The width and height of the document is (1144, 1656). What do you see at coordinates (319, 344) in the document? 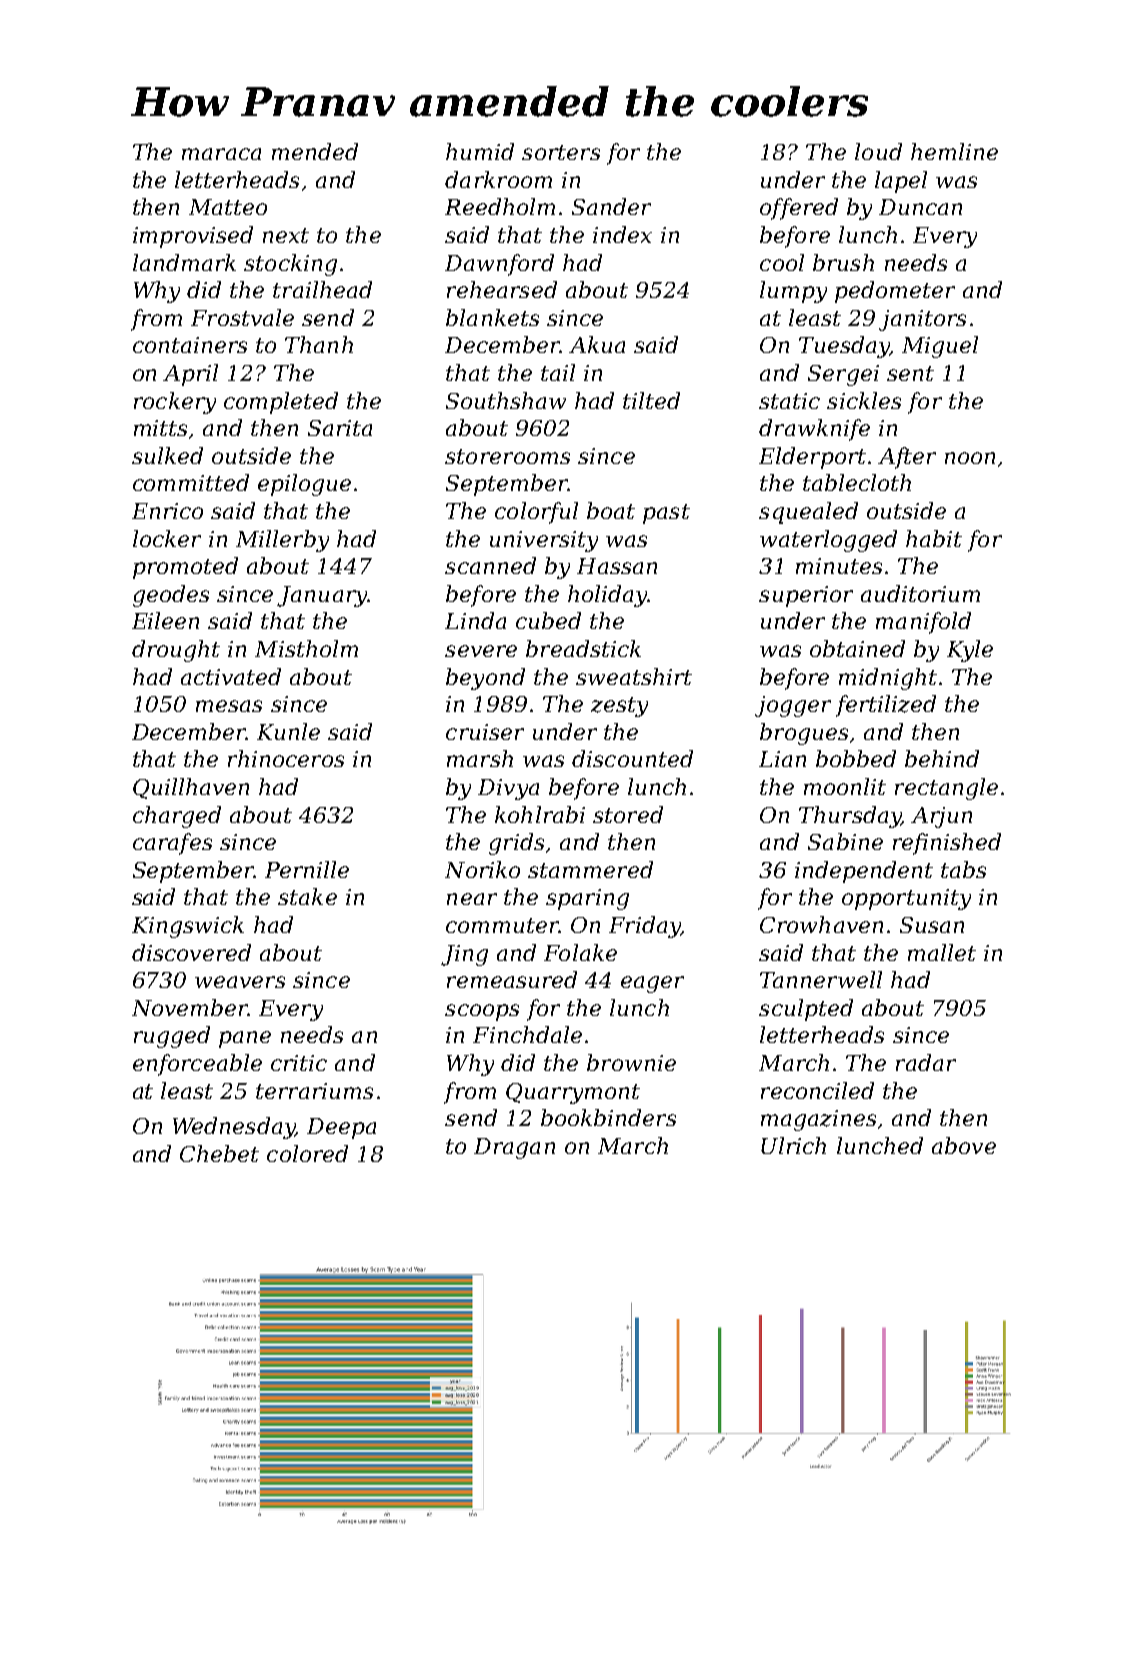
I see `Thanh` at bounding box center [319, 344].
